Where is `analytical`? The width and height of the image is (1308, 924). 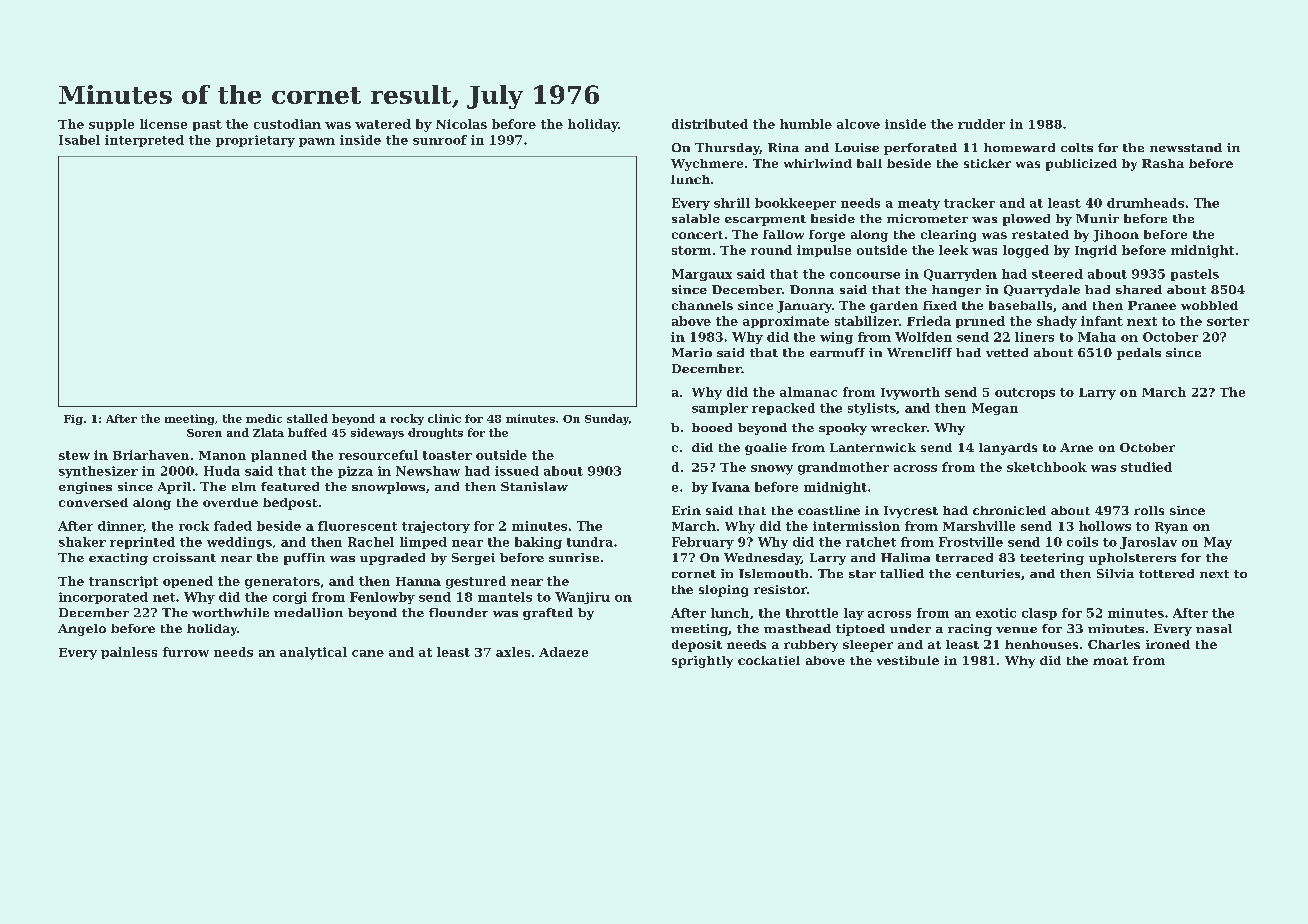 analytical is located at coordinates (313, 653).
